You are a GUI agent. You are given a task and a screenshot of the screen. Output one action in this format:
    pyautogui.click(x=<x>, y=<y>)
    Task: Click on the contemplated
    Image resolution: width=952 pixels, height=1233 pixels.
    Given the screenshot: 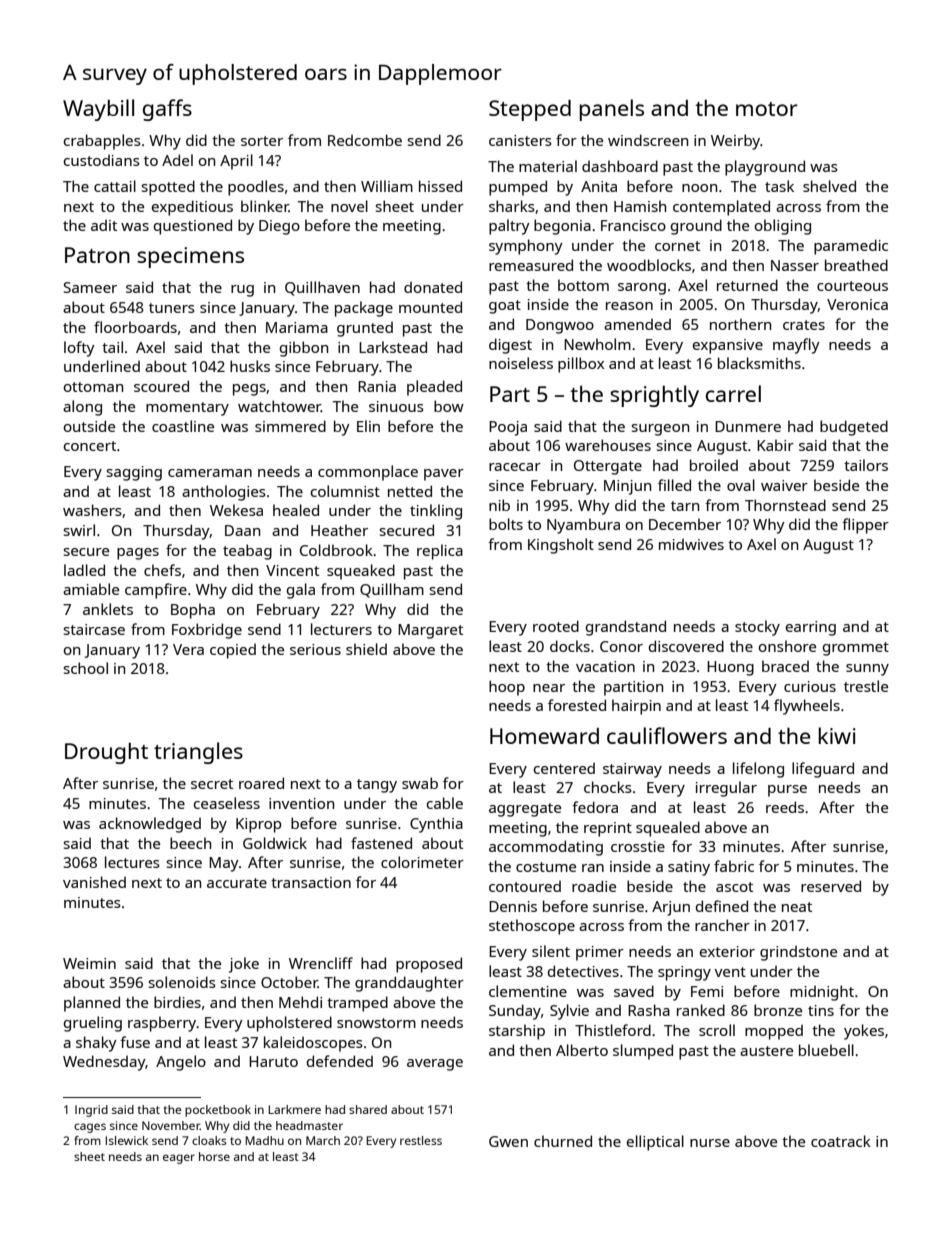 What is the action you would take?
    pyautogui.click(x=721, y=208)
